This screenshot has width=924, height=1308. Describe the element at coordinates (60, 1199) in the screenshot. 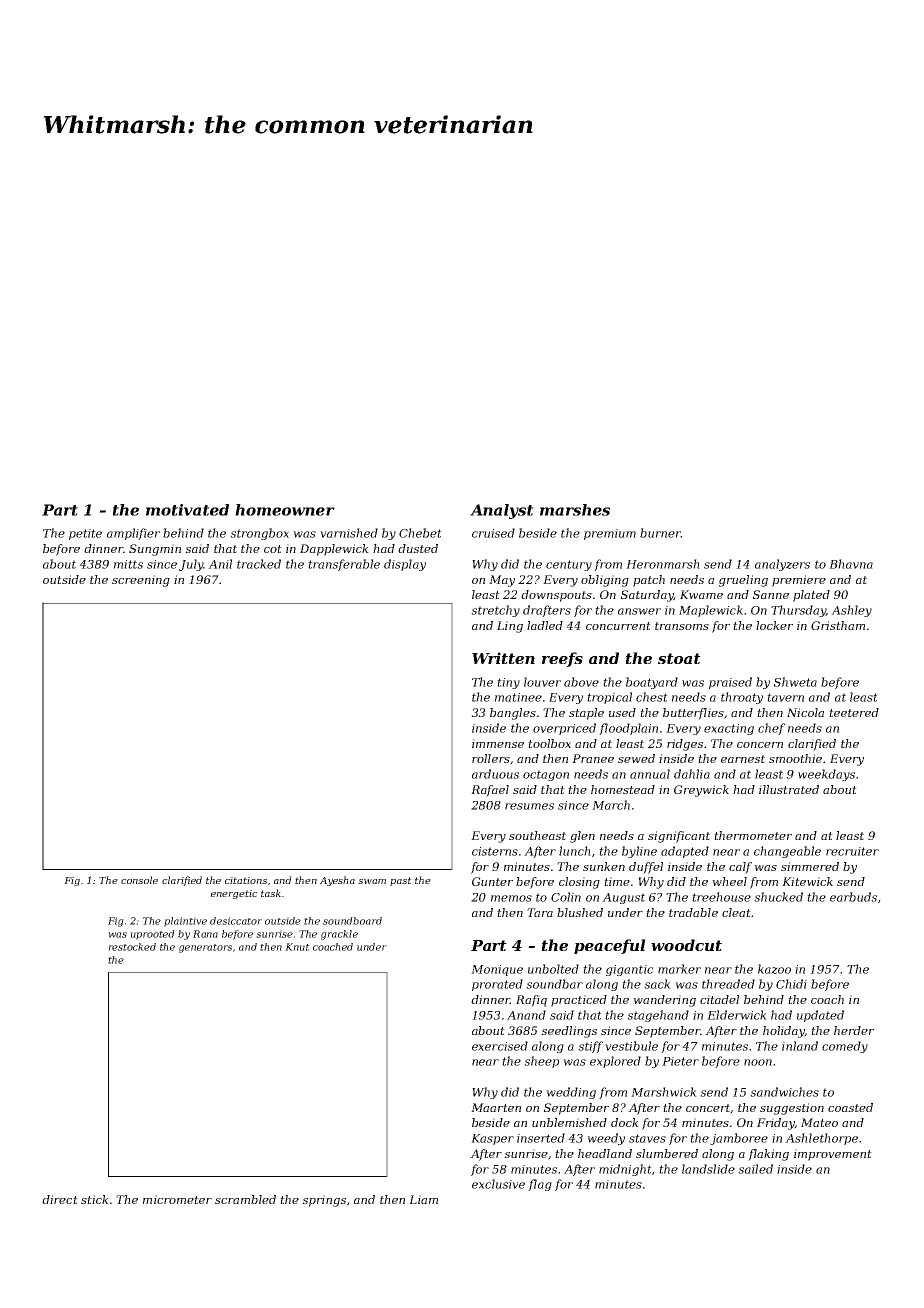

I see `direct` at that location.
